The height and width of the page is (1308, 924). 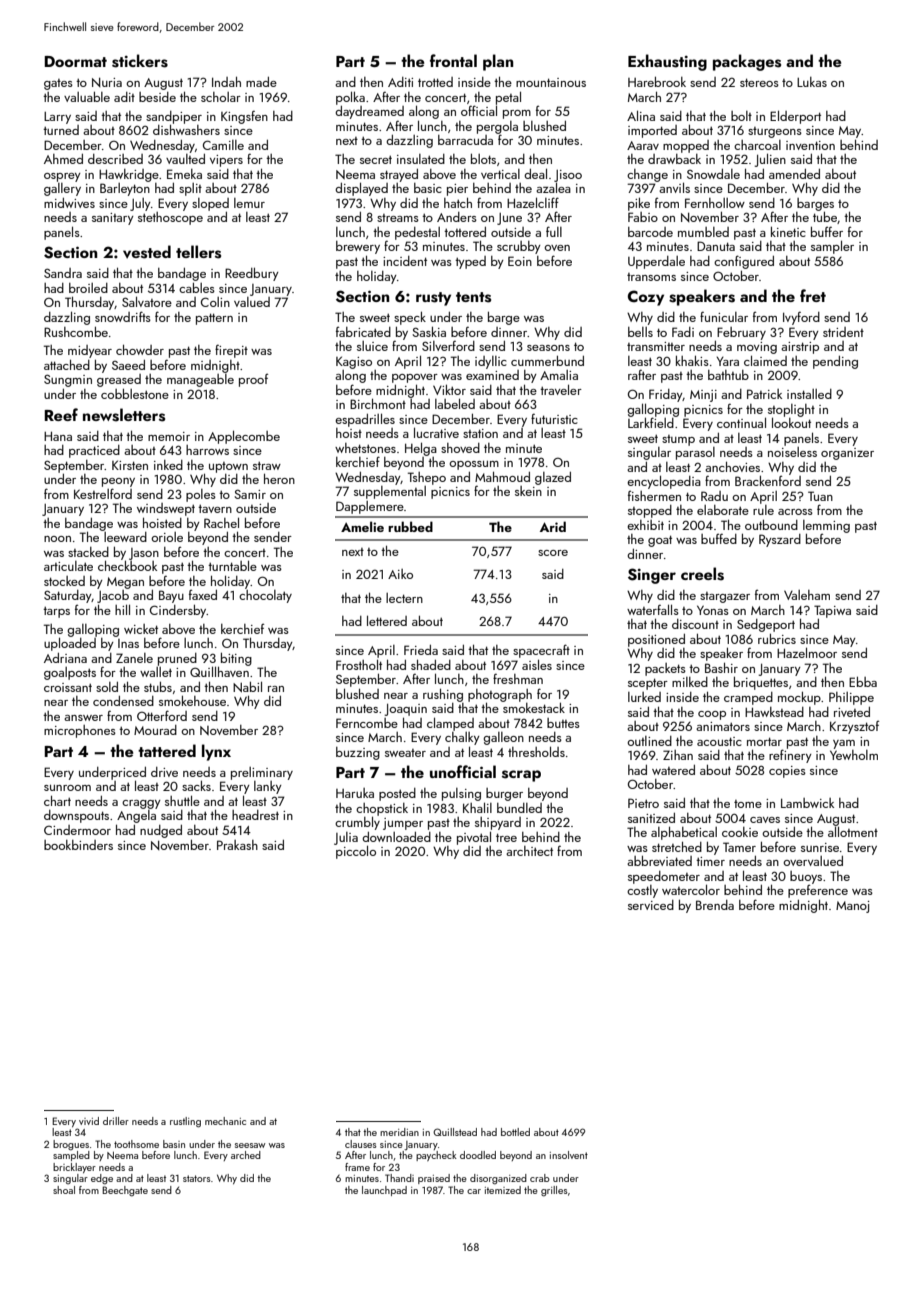 What do you see at coordinates (431, 665) in the page?
I see `shaded` at bounding box center [431, 665].
